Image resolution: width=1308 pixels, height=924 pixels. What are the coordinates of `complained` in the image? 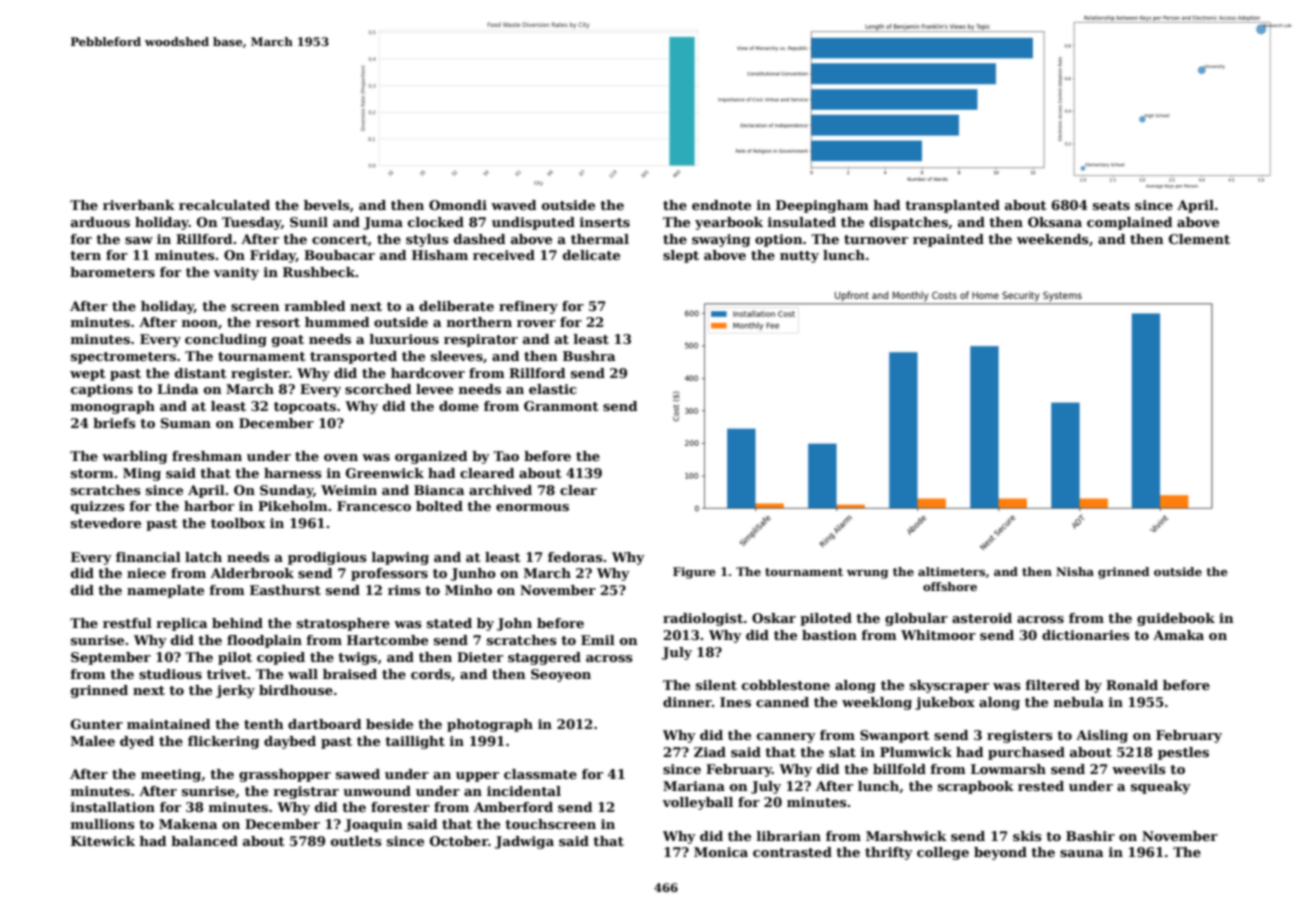 It's located at (1130, 223).
